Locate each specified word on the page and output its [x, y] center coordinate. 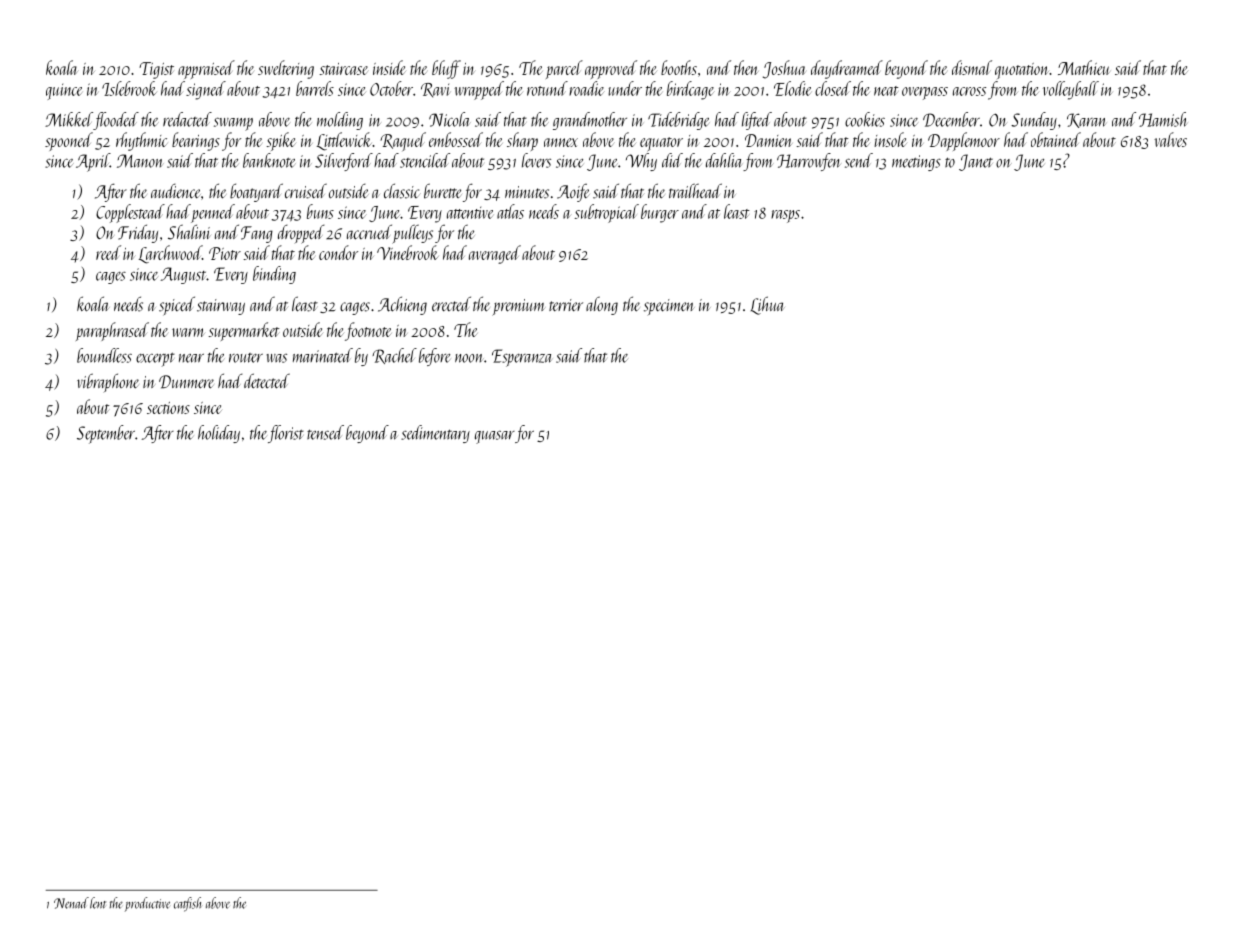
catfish [187, 904]
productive [147, 904]
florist [286, 434]
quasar [495, 437]
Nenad [71, 903]
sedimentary [435, 434]
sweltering [286, 69]
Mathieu [1084, 67]
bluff [446, 69]
